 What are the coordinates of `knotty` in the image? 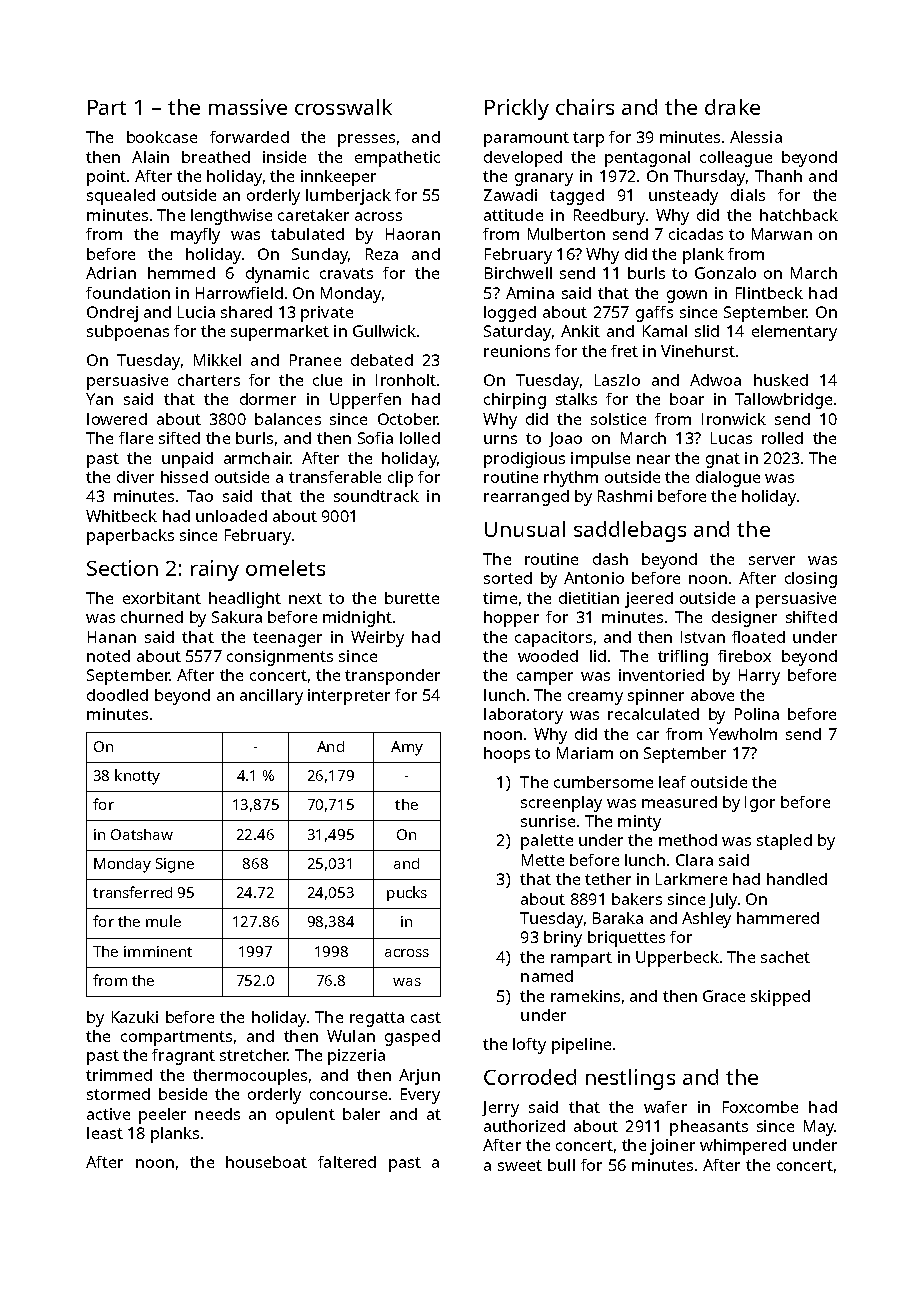 It's located at (137, 777).
